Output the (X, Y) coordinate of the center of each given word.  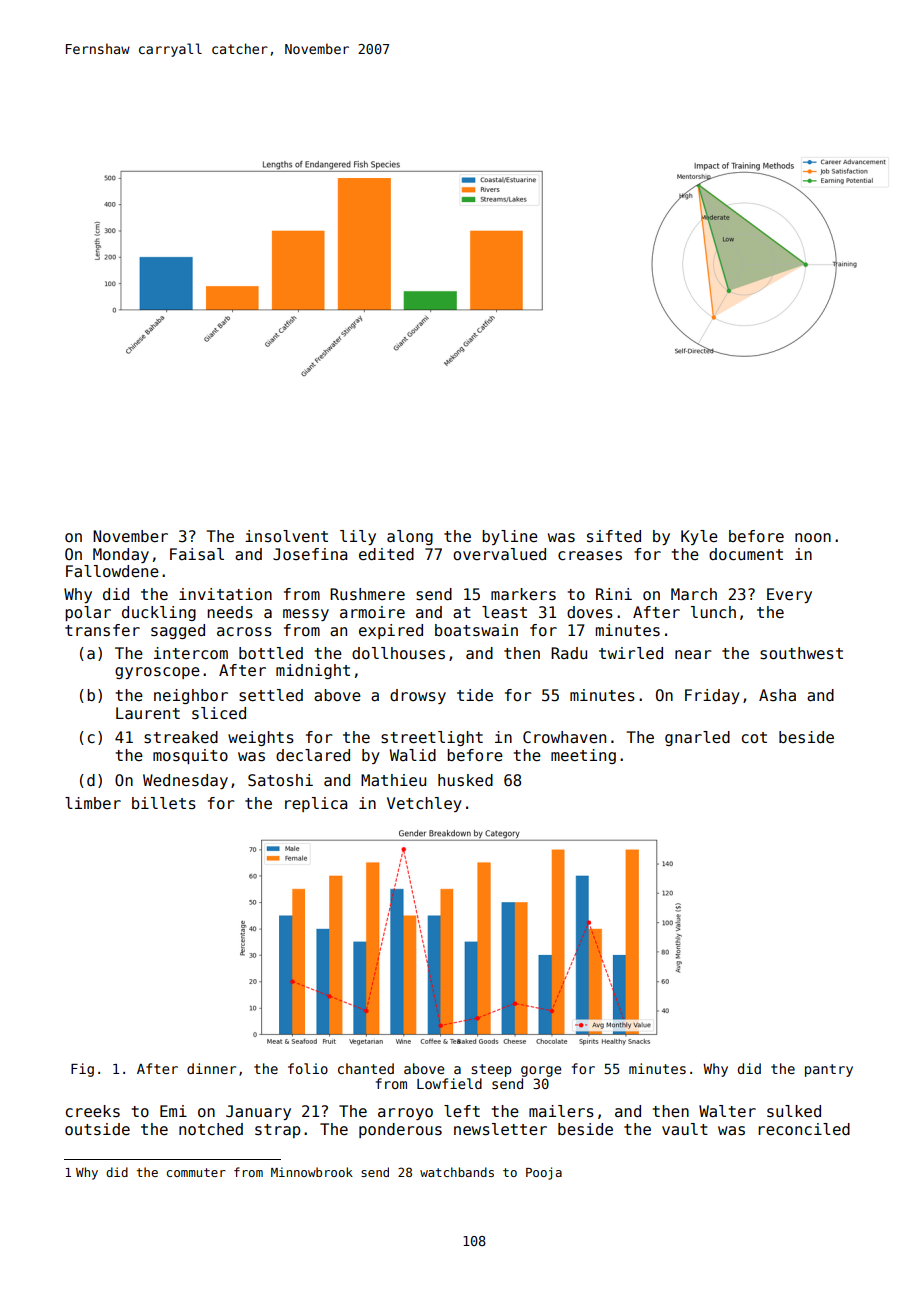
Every (789, 595)
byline (510, 537)
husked (465, 780)
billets (164, 803)
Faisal (197, 554)
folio (308, 1068)
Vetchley (424, 804)
